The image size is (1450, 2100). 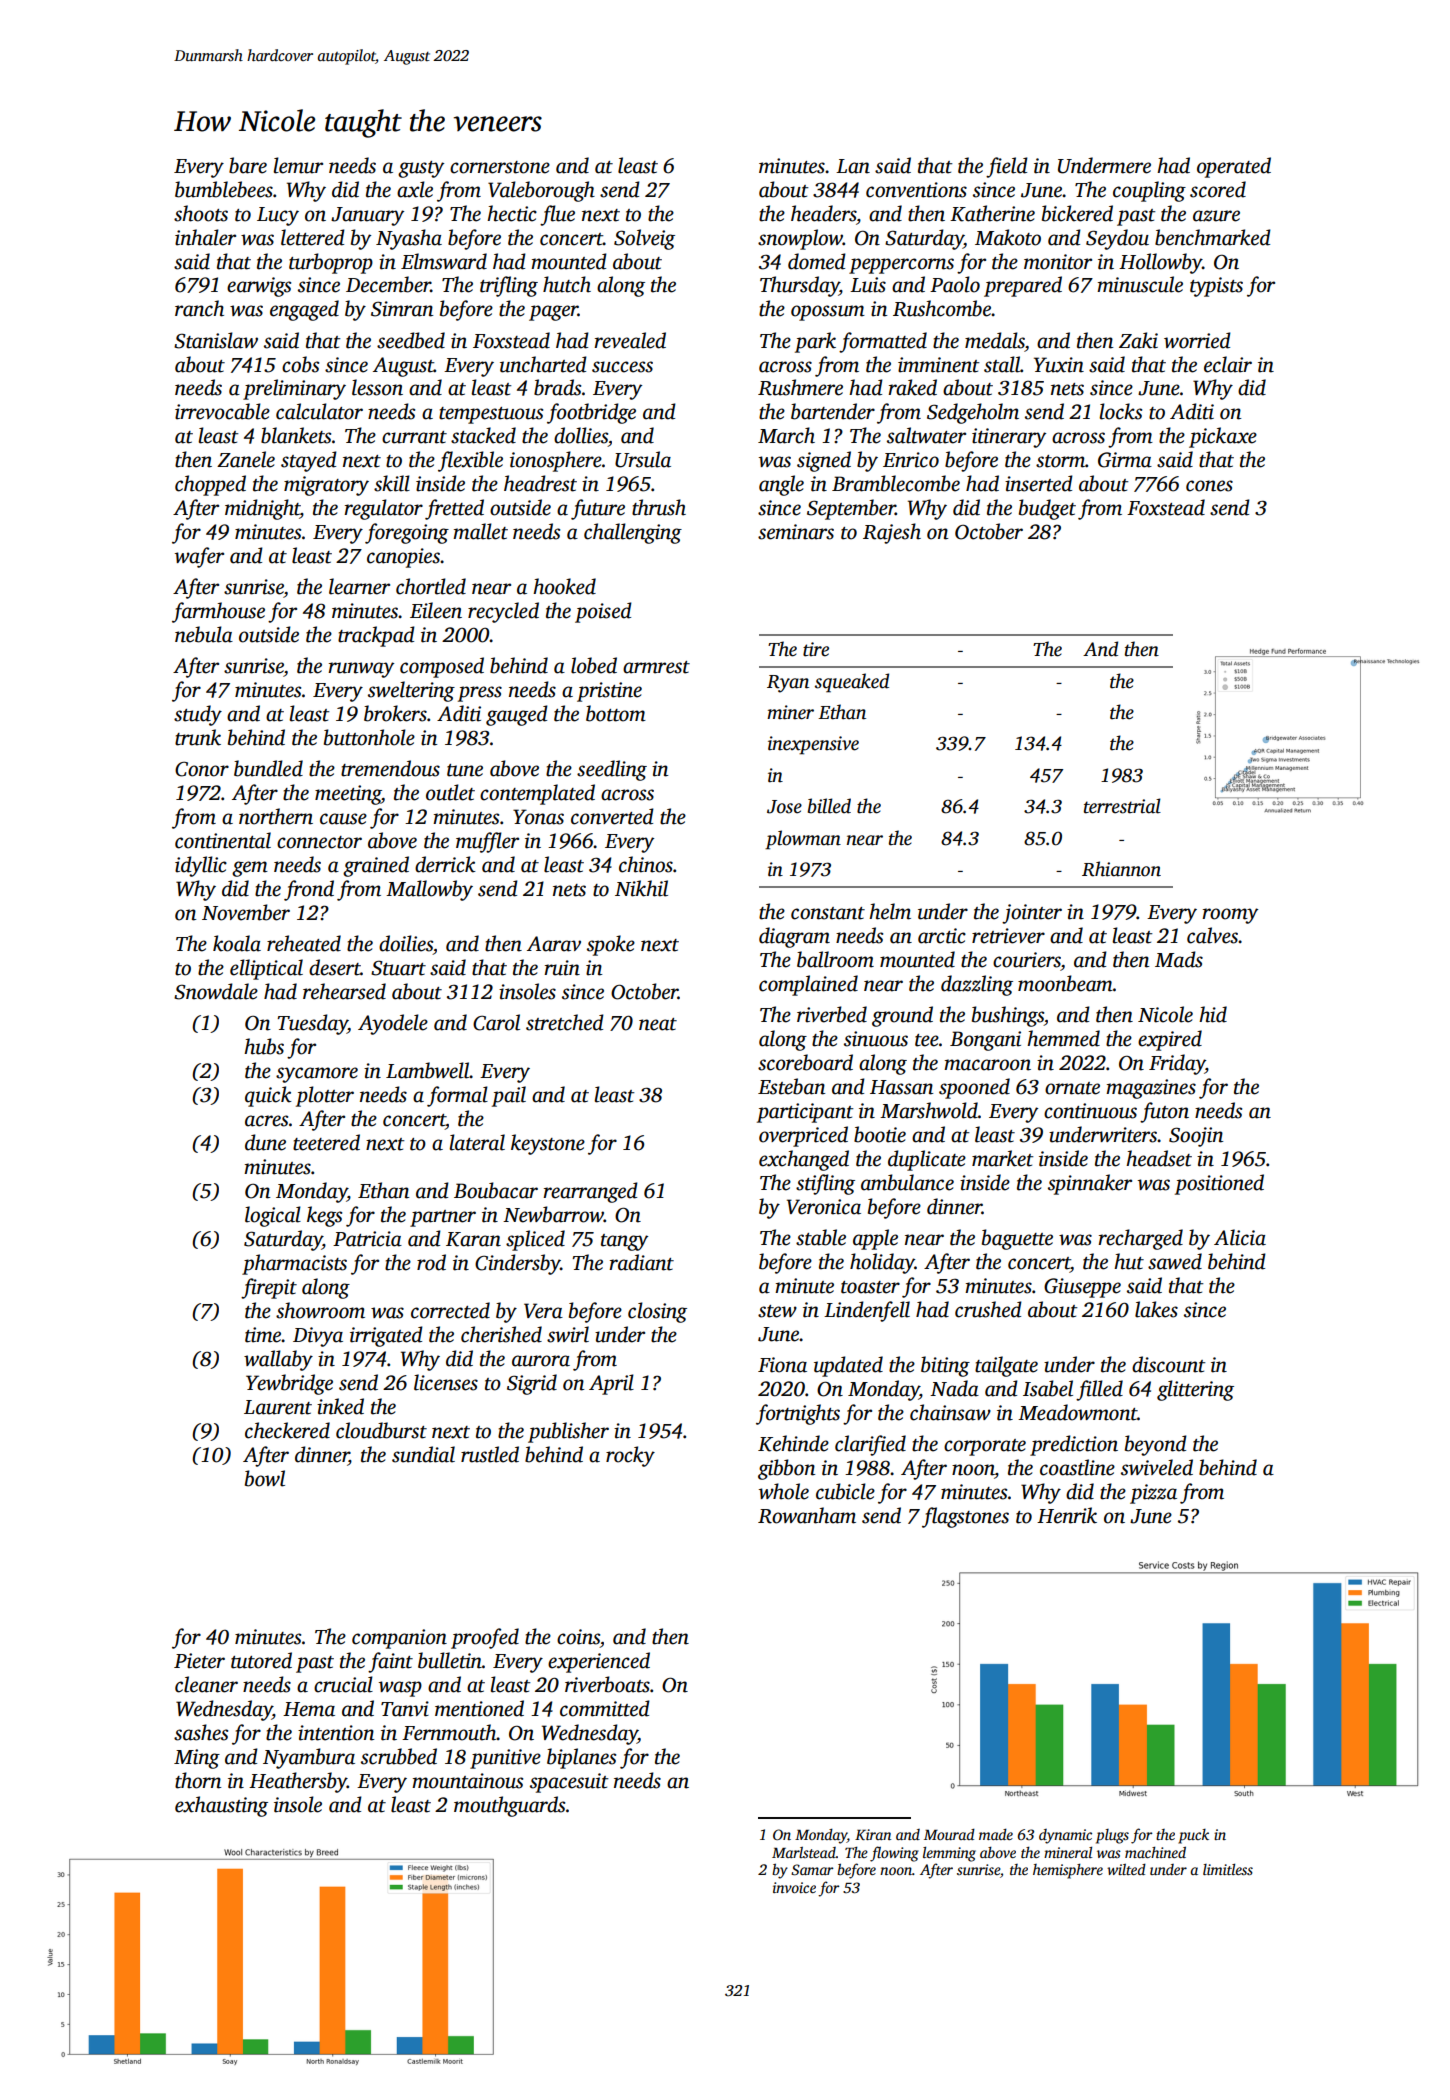 I want to click on outlet, so click(x=450, y=792).
